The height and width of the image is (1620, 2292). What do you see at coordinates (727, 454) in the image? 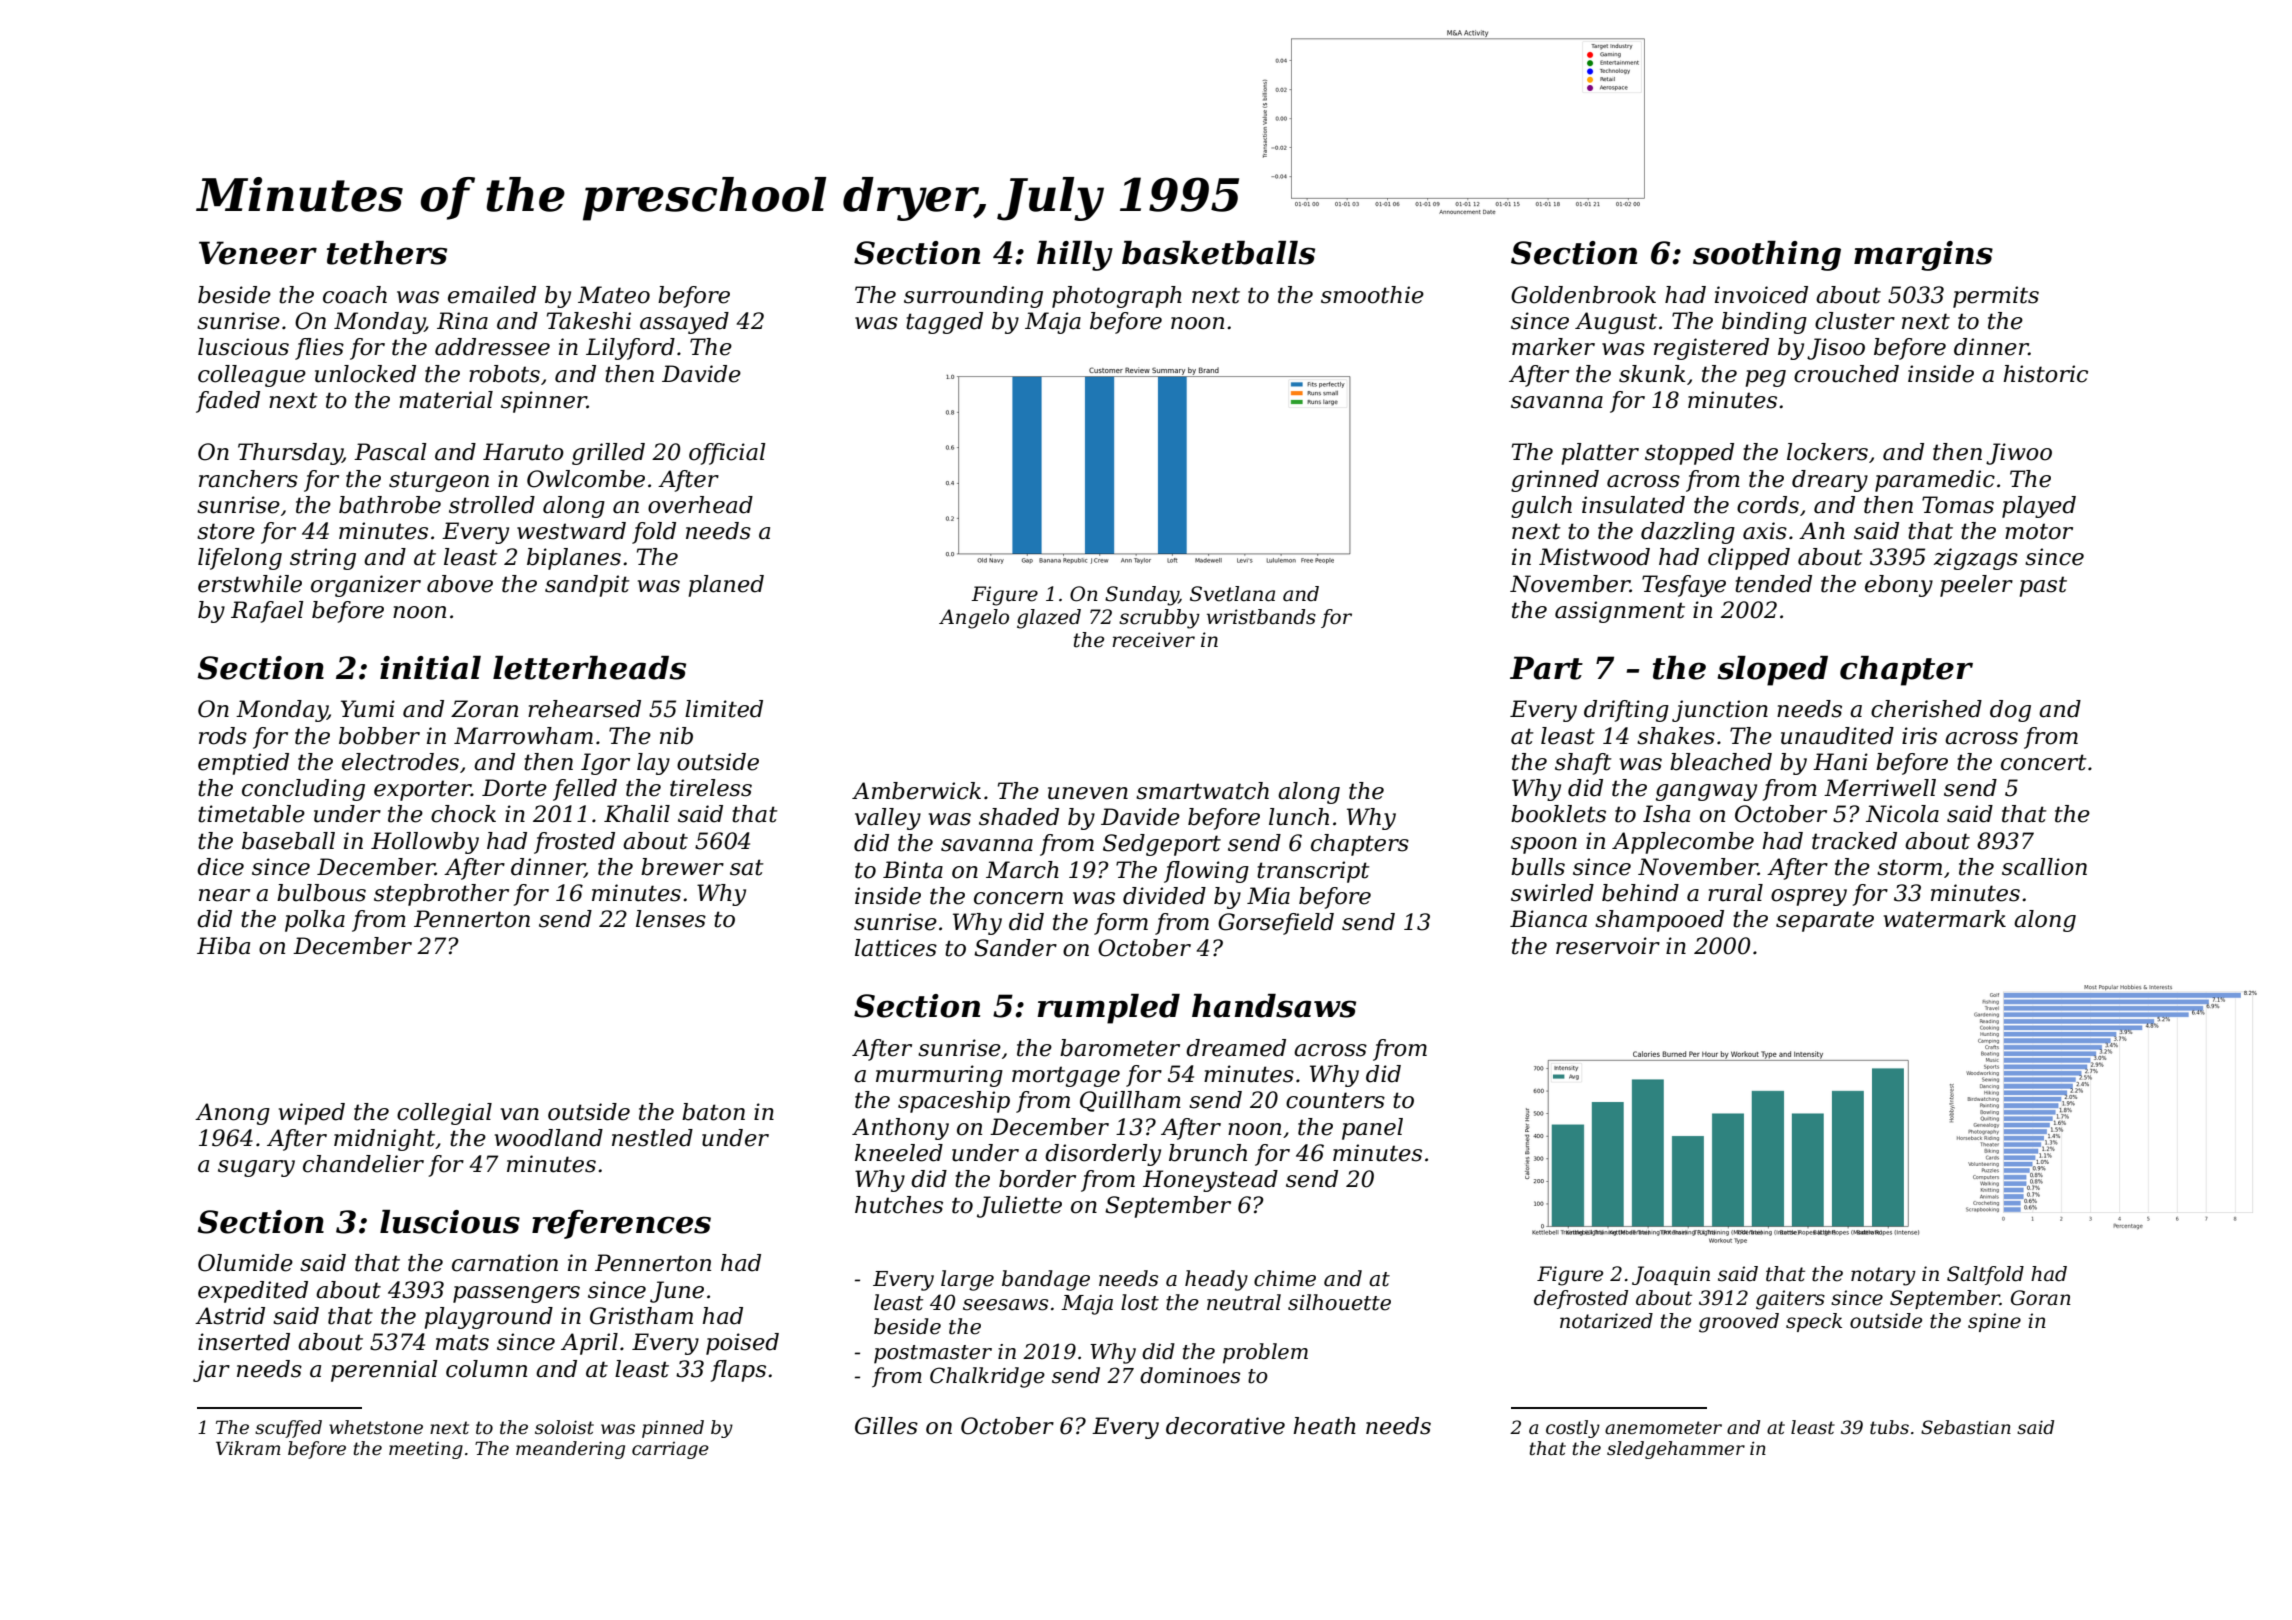
I see `official` at bounding box center [727, 454].
